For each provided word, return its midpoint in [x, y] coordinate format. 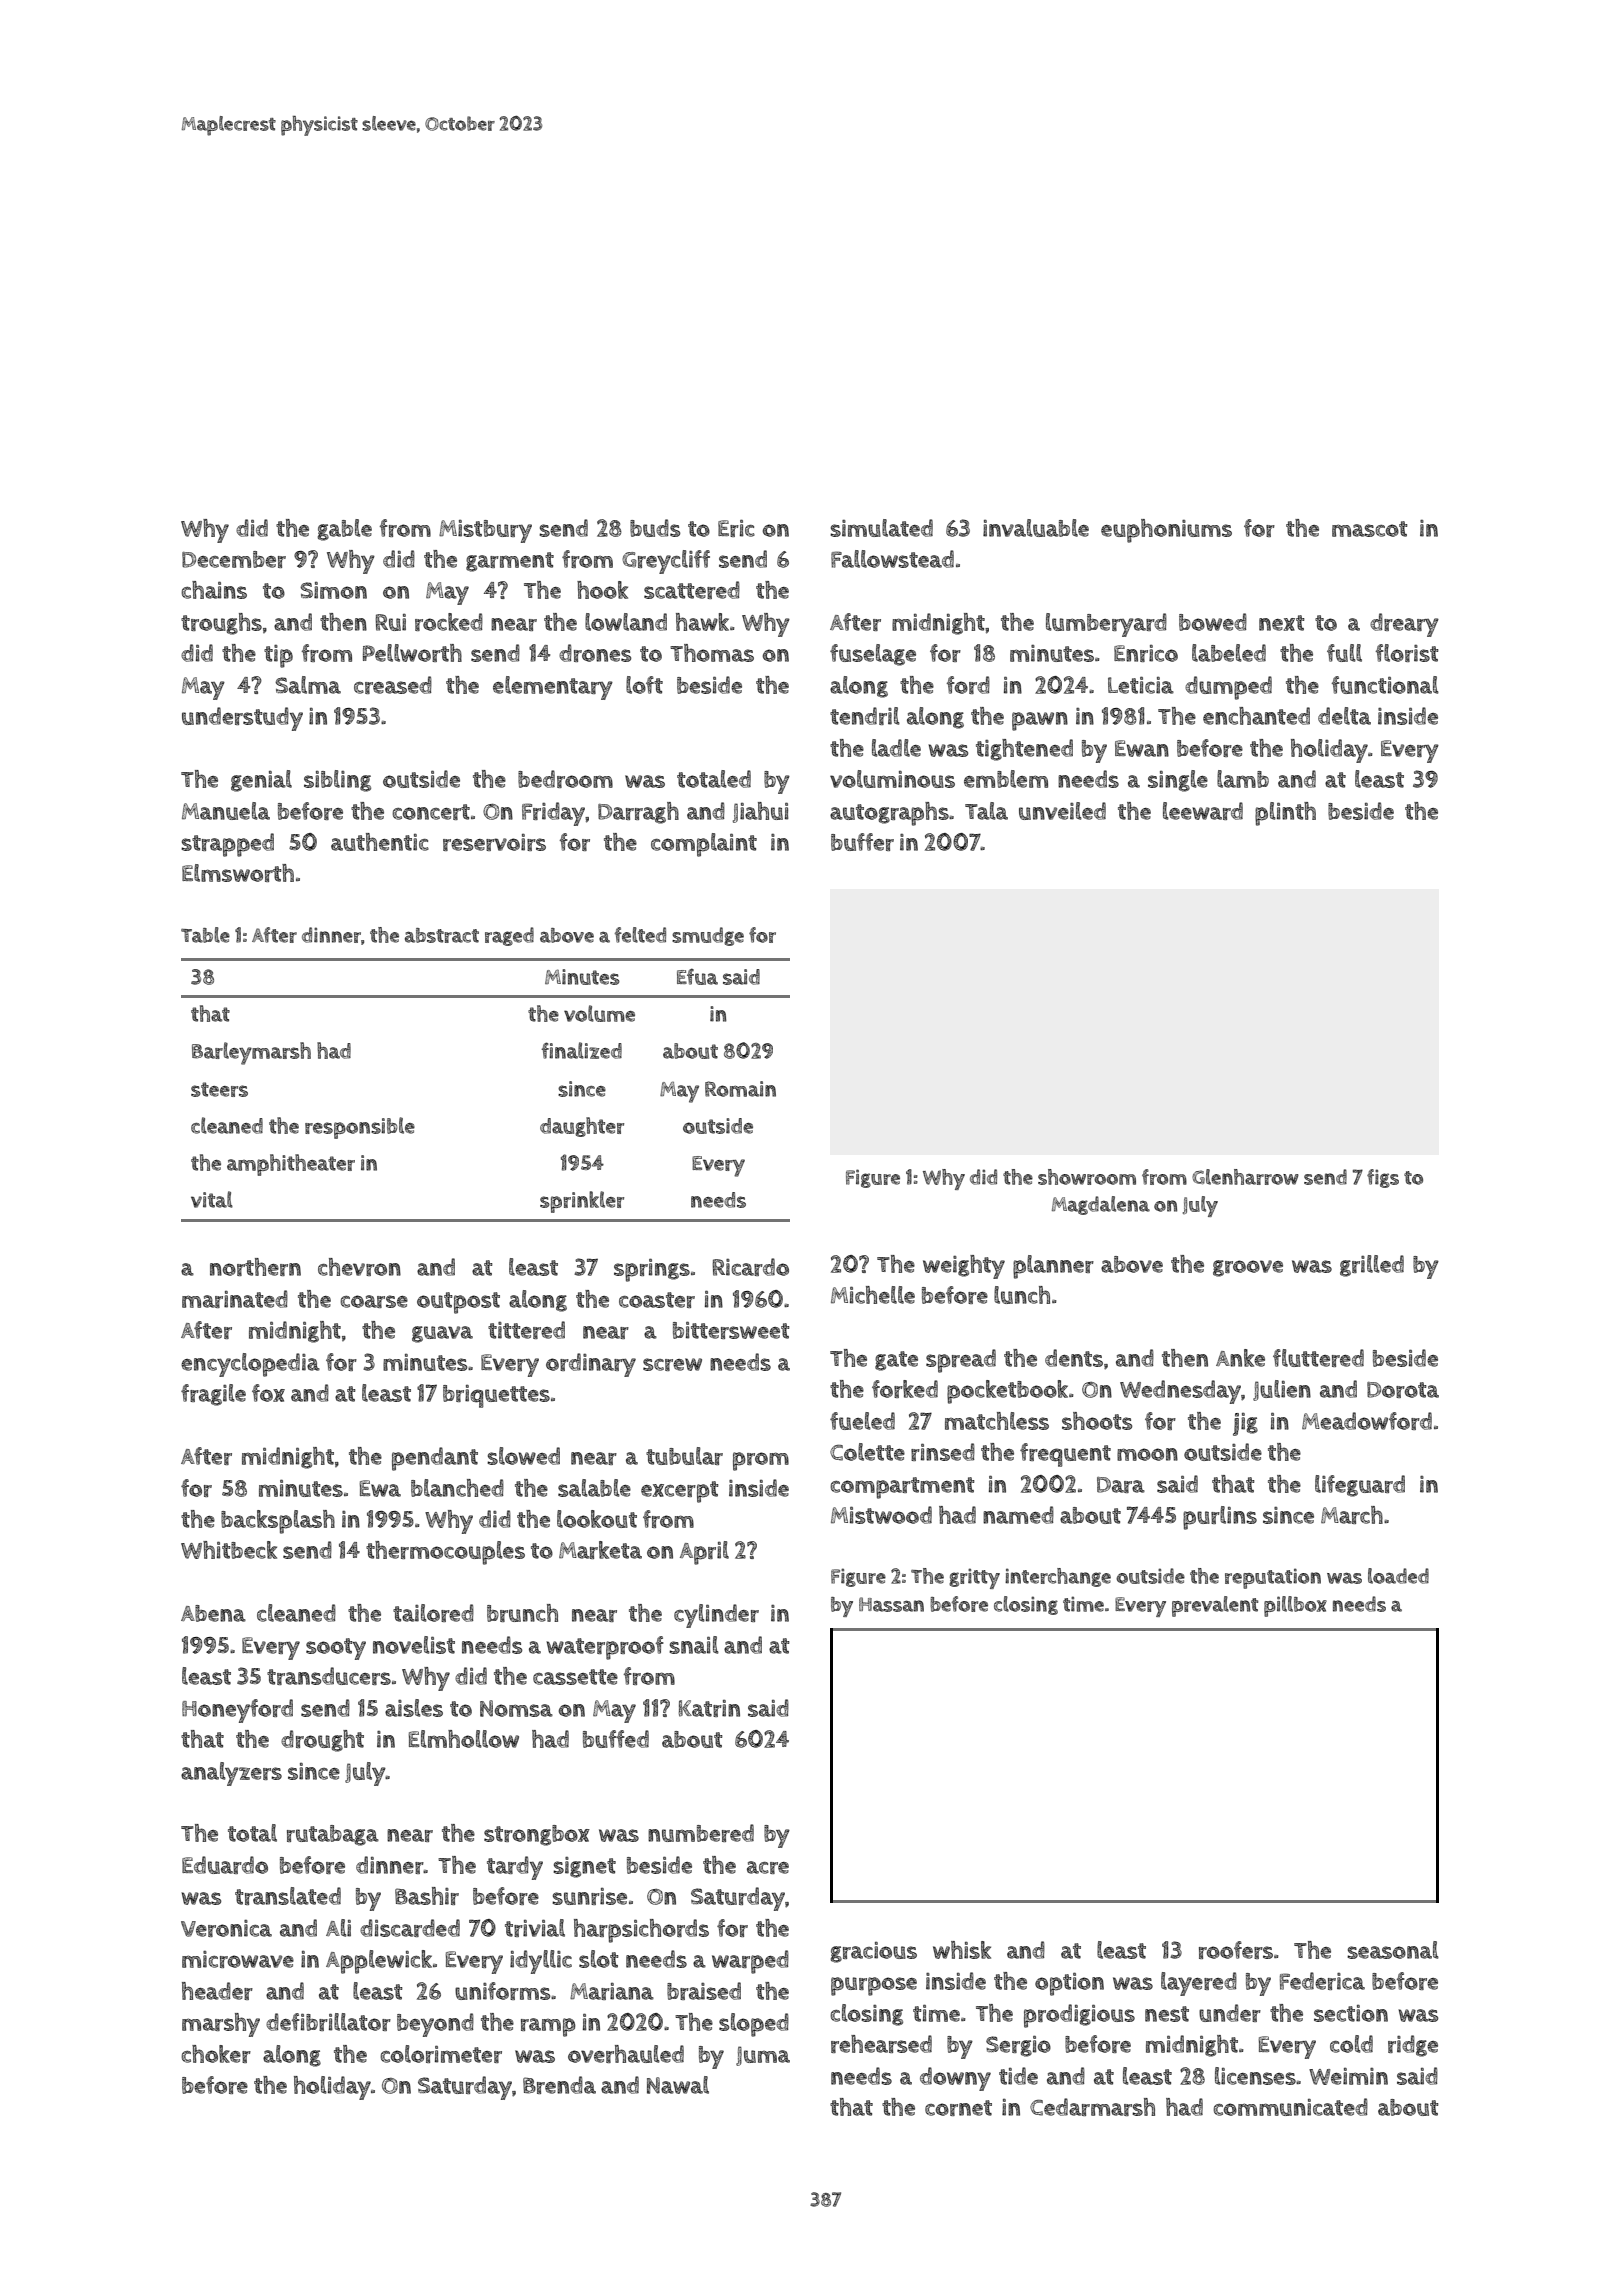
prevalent [1215, 1606]
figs [1383, 1178]
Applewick [379, 1962]
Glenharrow [1245, 1177]
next [1281, 623]
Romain [740, 1089]
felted [640, 935]
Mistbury [485, 531]
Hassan [891, 1604]
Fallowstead [892, 559]
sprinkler [582, 1202]
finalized [581, 1050]
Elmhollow [464, 1739]
